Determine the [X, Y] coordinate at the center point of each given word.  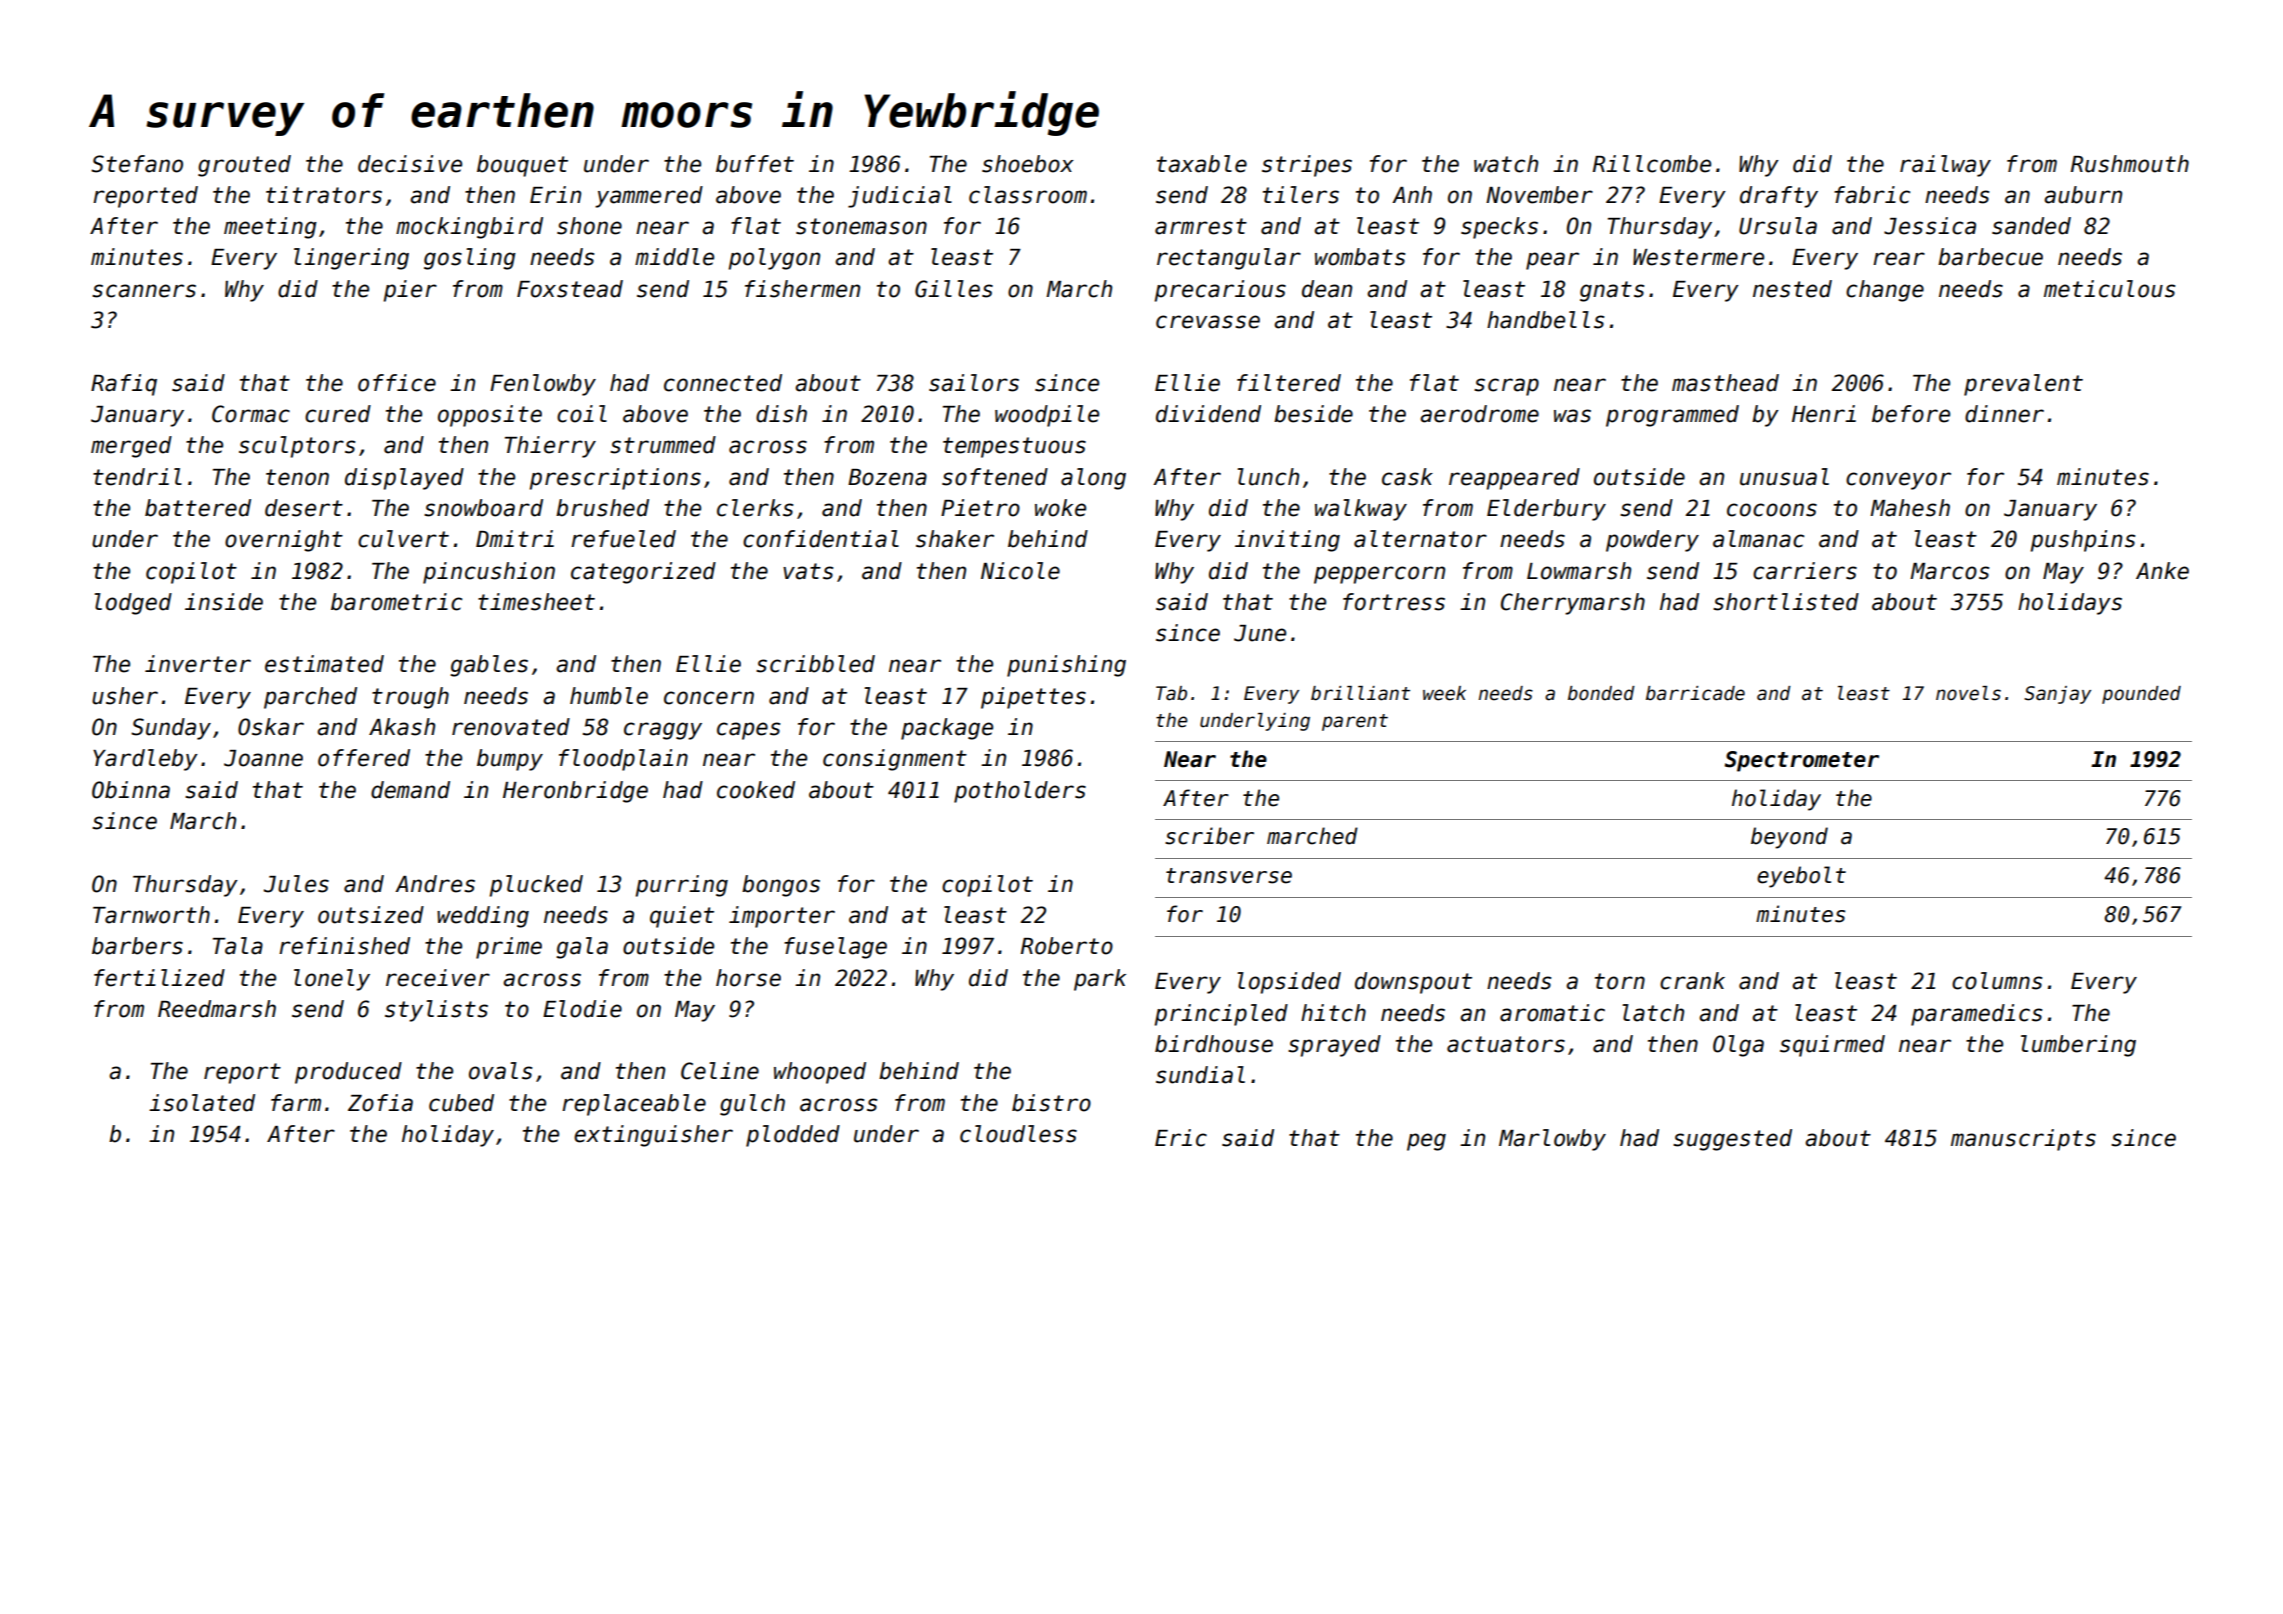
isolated [202, 1103]
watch [1506, 164]
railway [1945, 166]
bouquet [522, 166]
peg [1426, 1142]
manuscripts [2023, 1140]
